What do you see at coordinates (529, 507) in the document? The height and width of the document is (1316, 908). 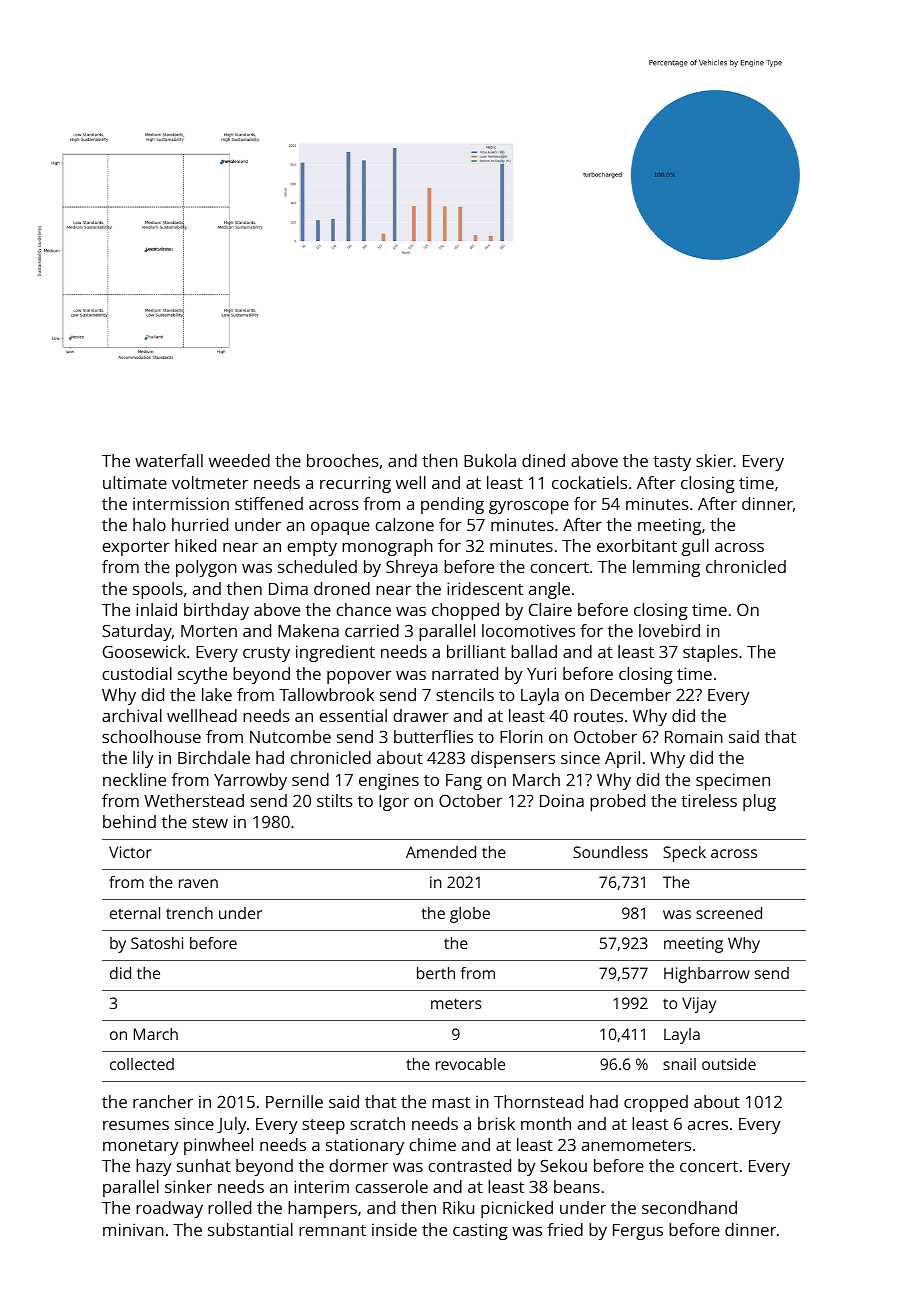 I see `gyroscope` at bounding box center [529, 507].
